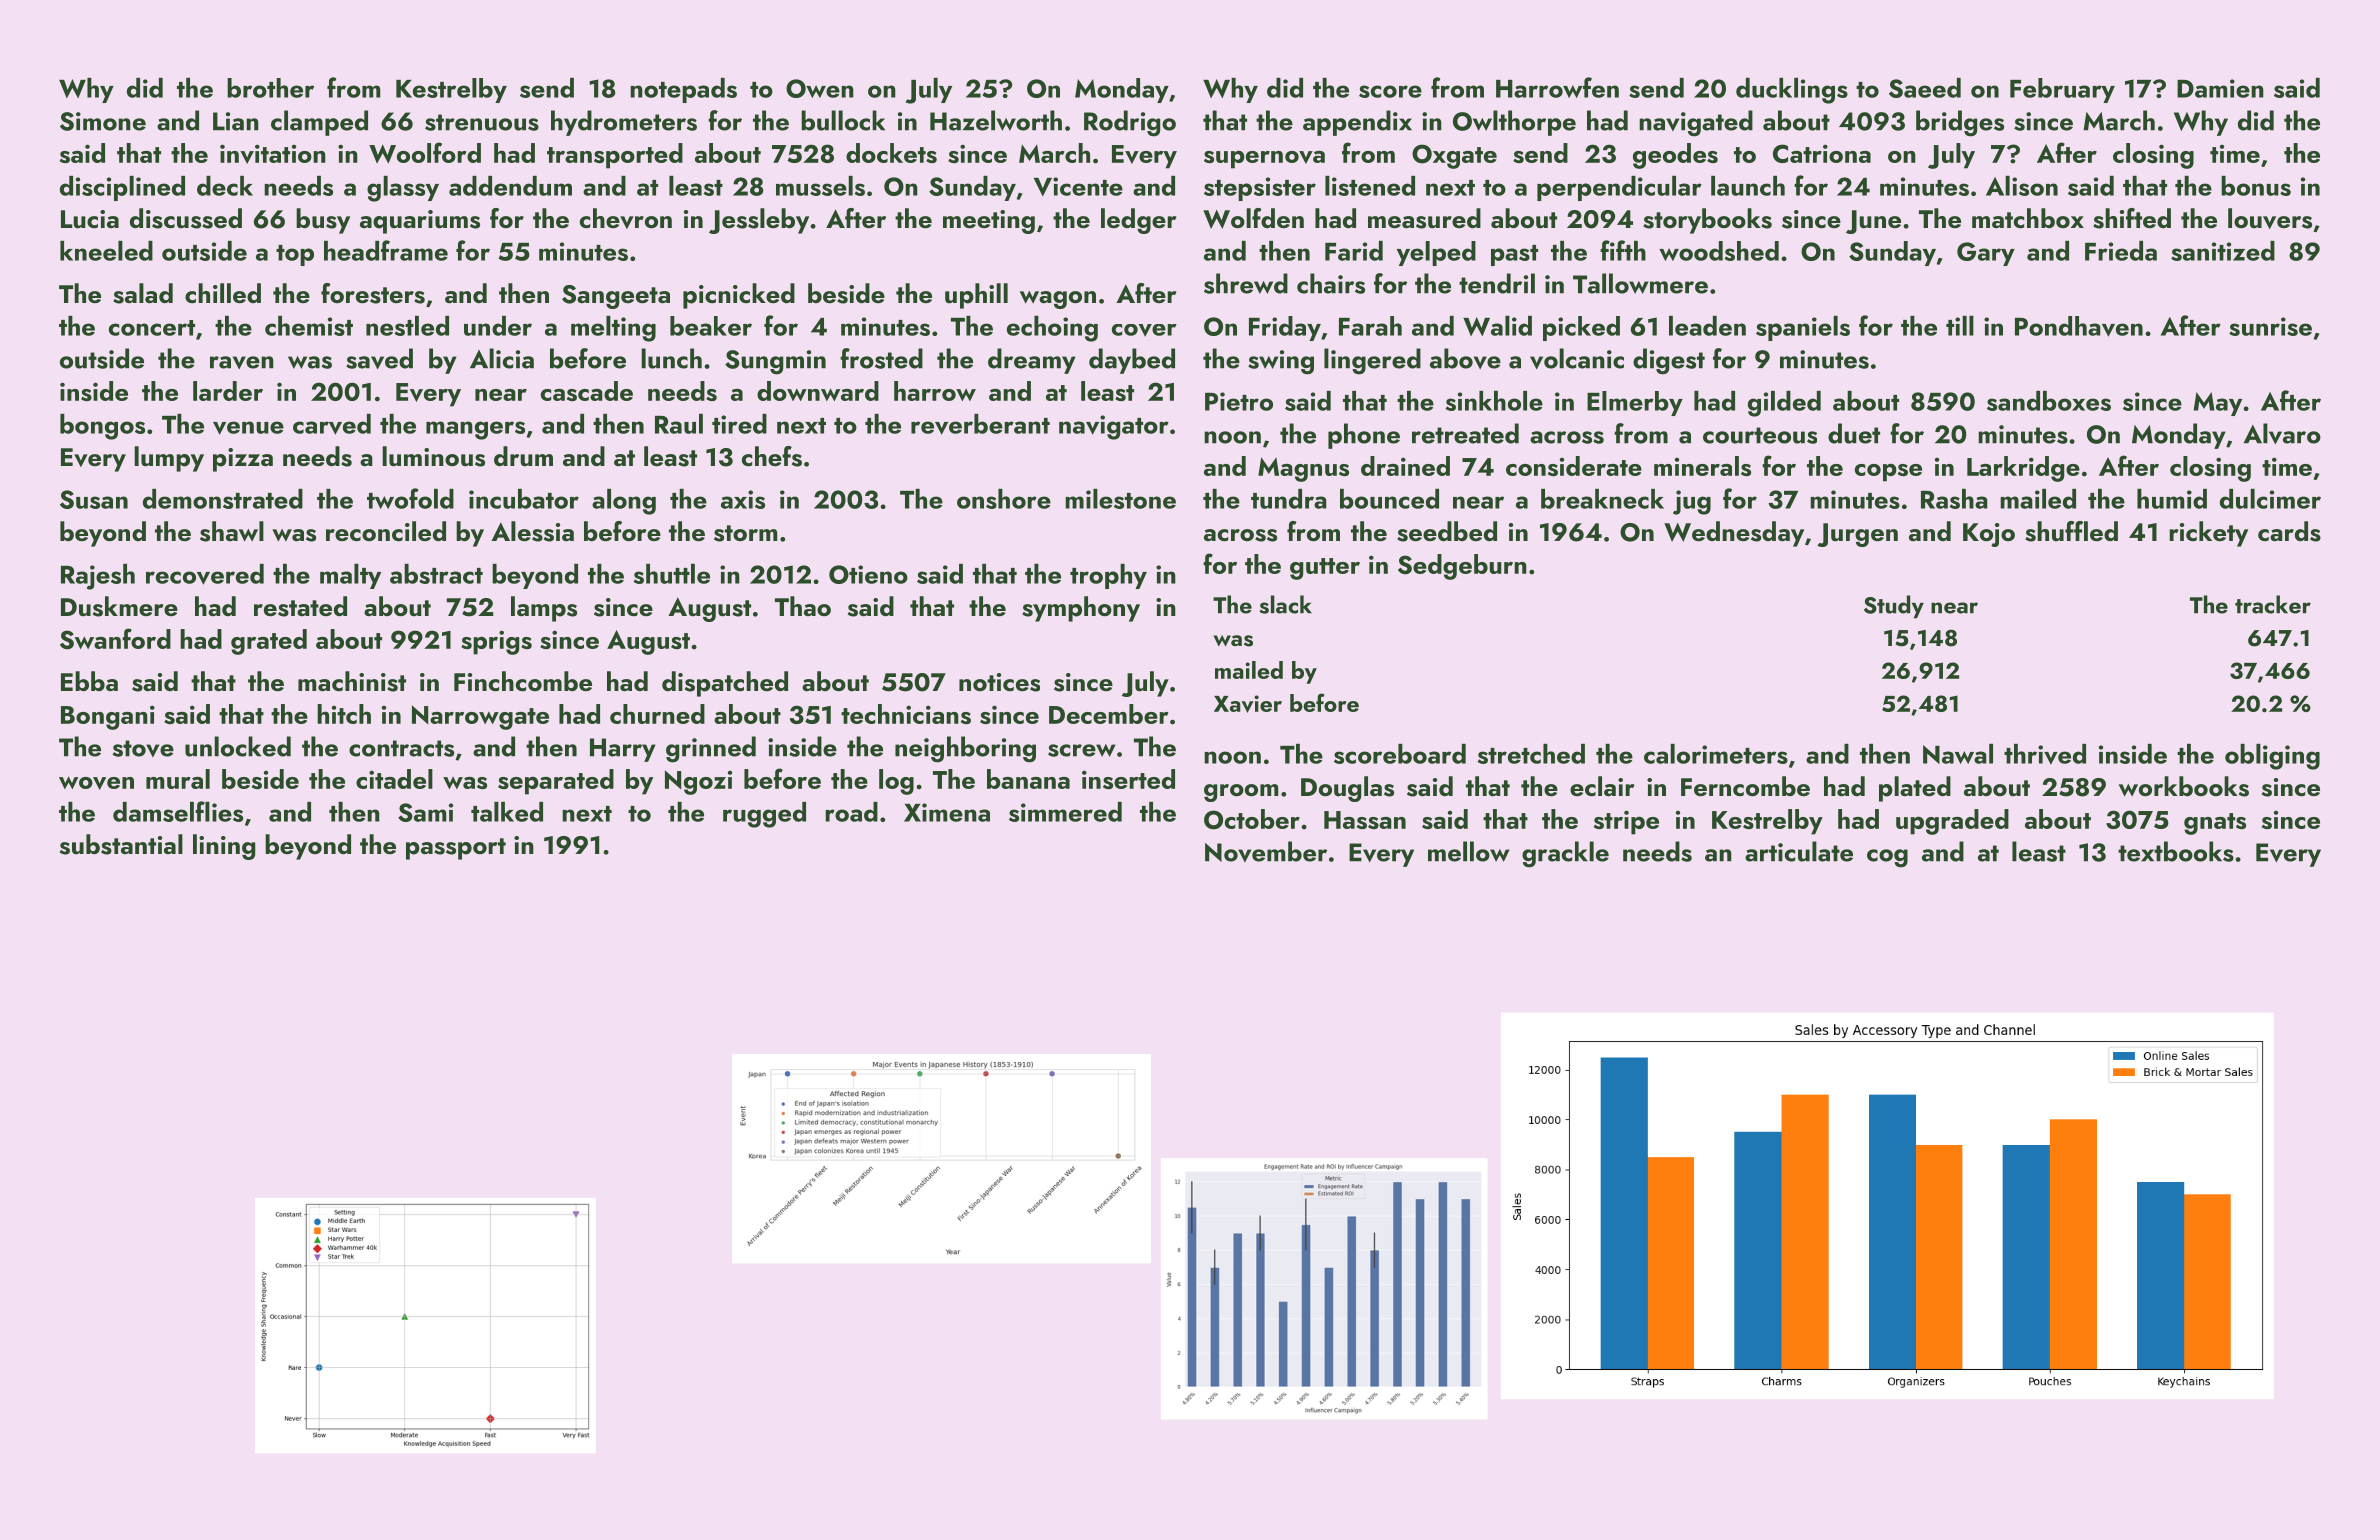 The image size is (2380, 1540). I want to click on notepads, so click(683, 90).
